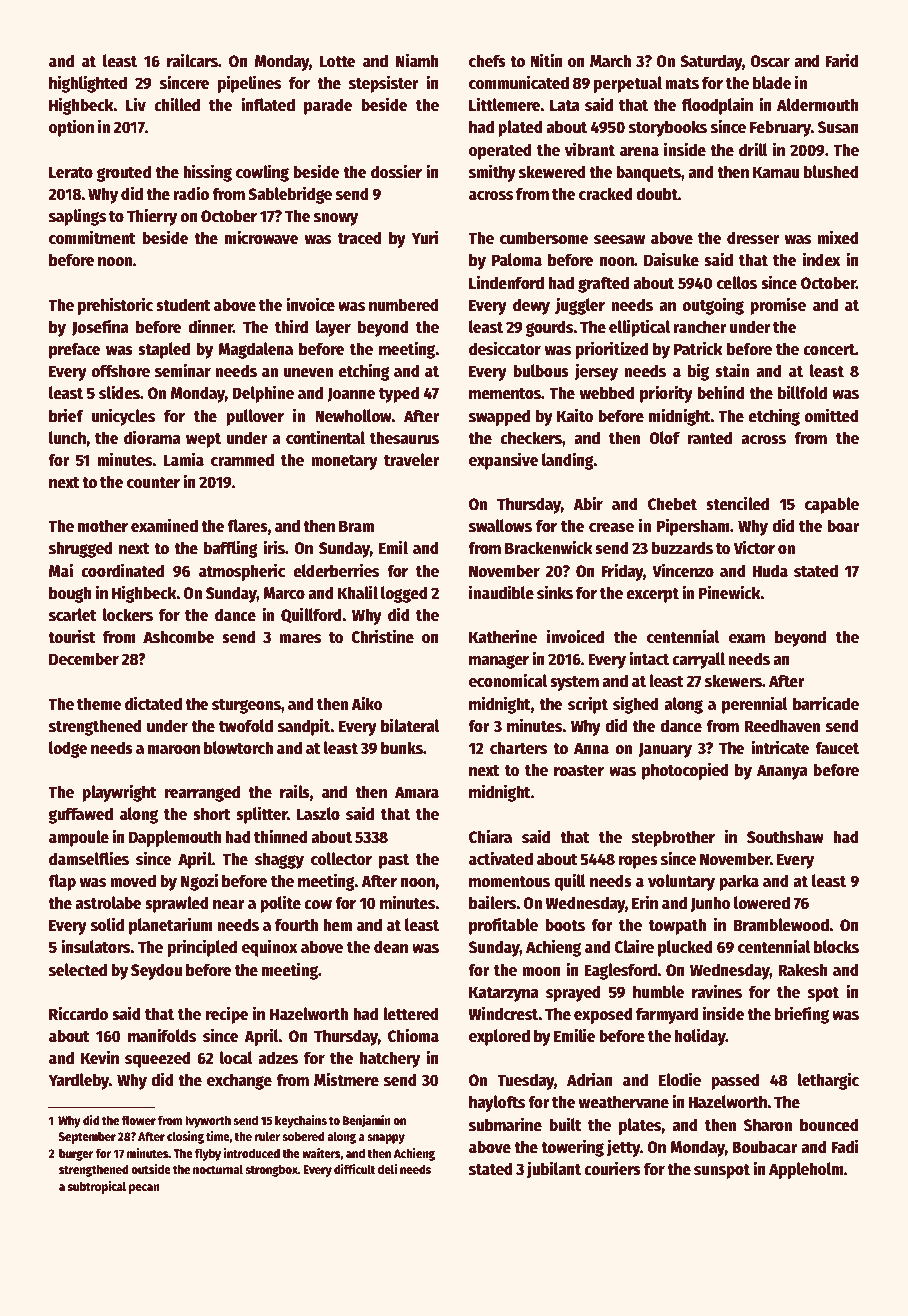  I want to click on theme, so click(99, 704).
